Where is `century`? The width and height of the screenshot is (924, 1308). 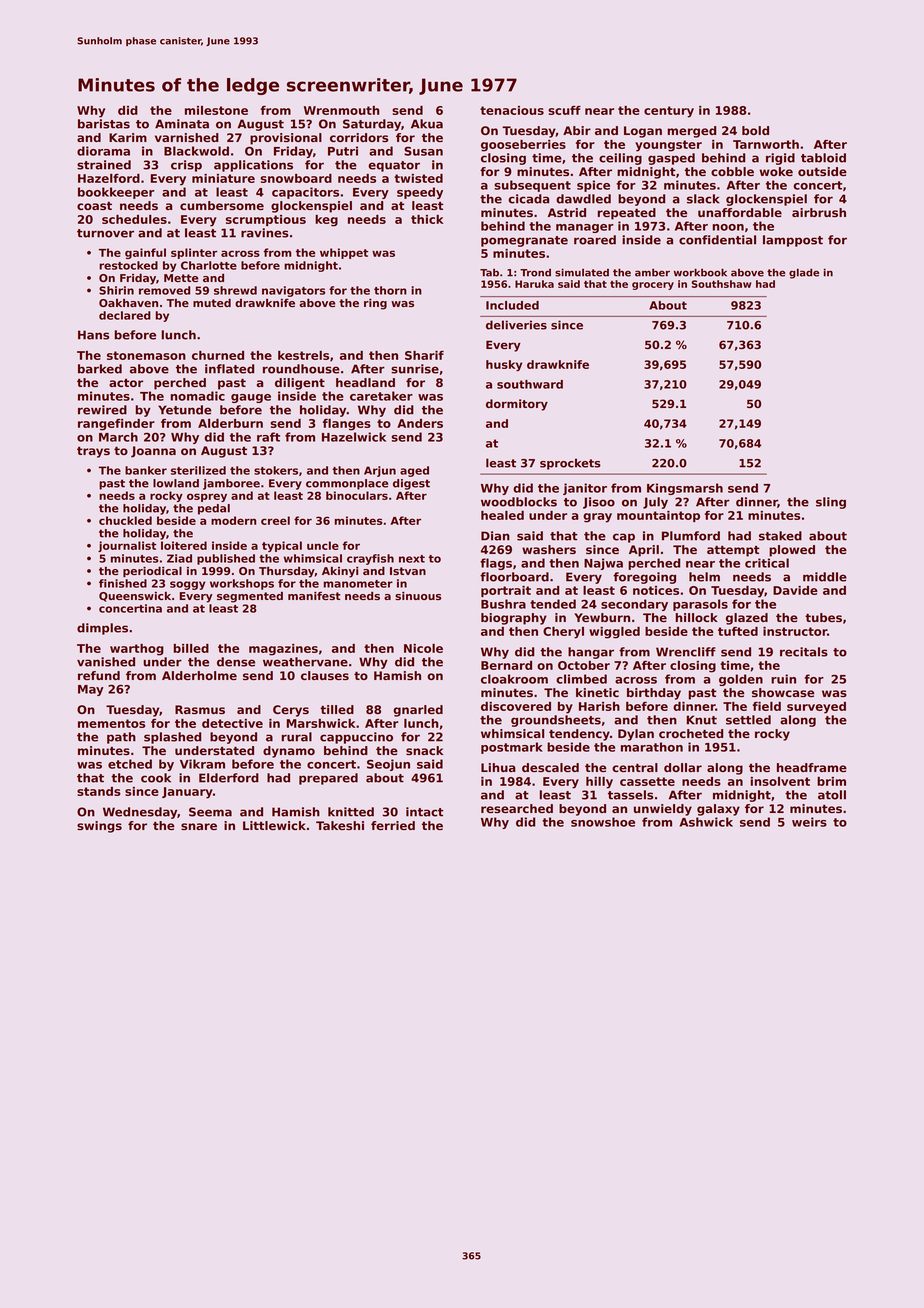 century is located at coordinates (669, 112).
